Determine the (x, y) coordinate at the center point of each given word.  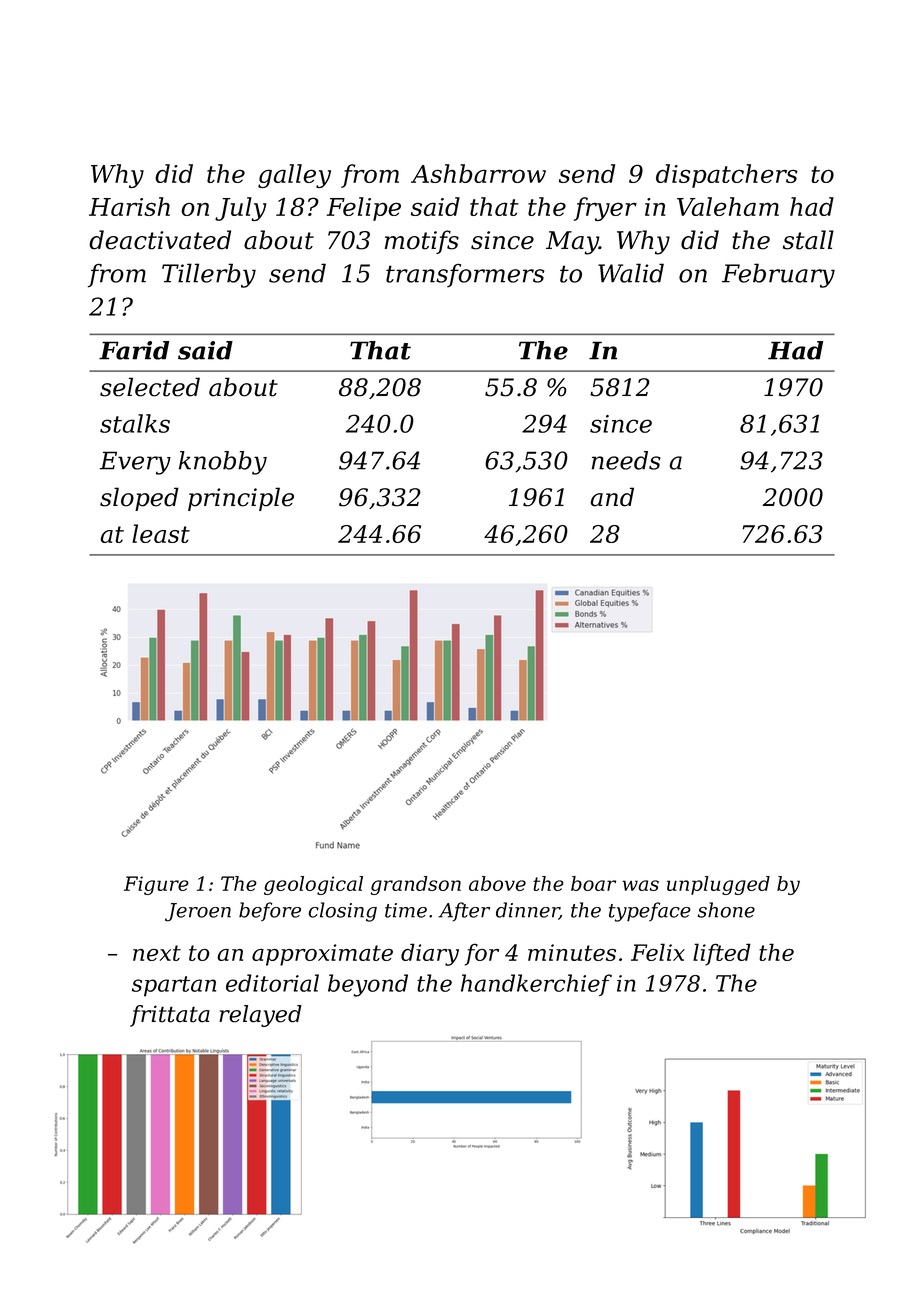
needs (626, 460)
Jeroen (198, 912)
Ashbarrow (478, 173)
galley (294, 176)
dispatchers (726, 176)
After (464, 912)
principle (241, 499)
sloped (139, 499)
